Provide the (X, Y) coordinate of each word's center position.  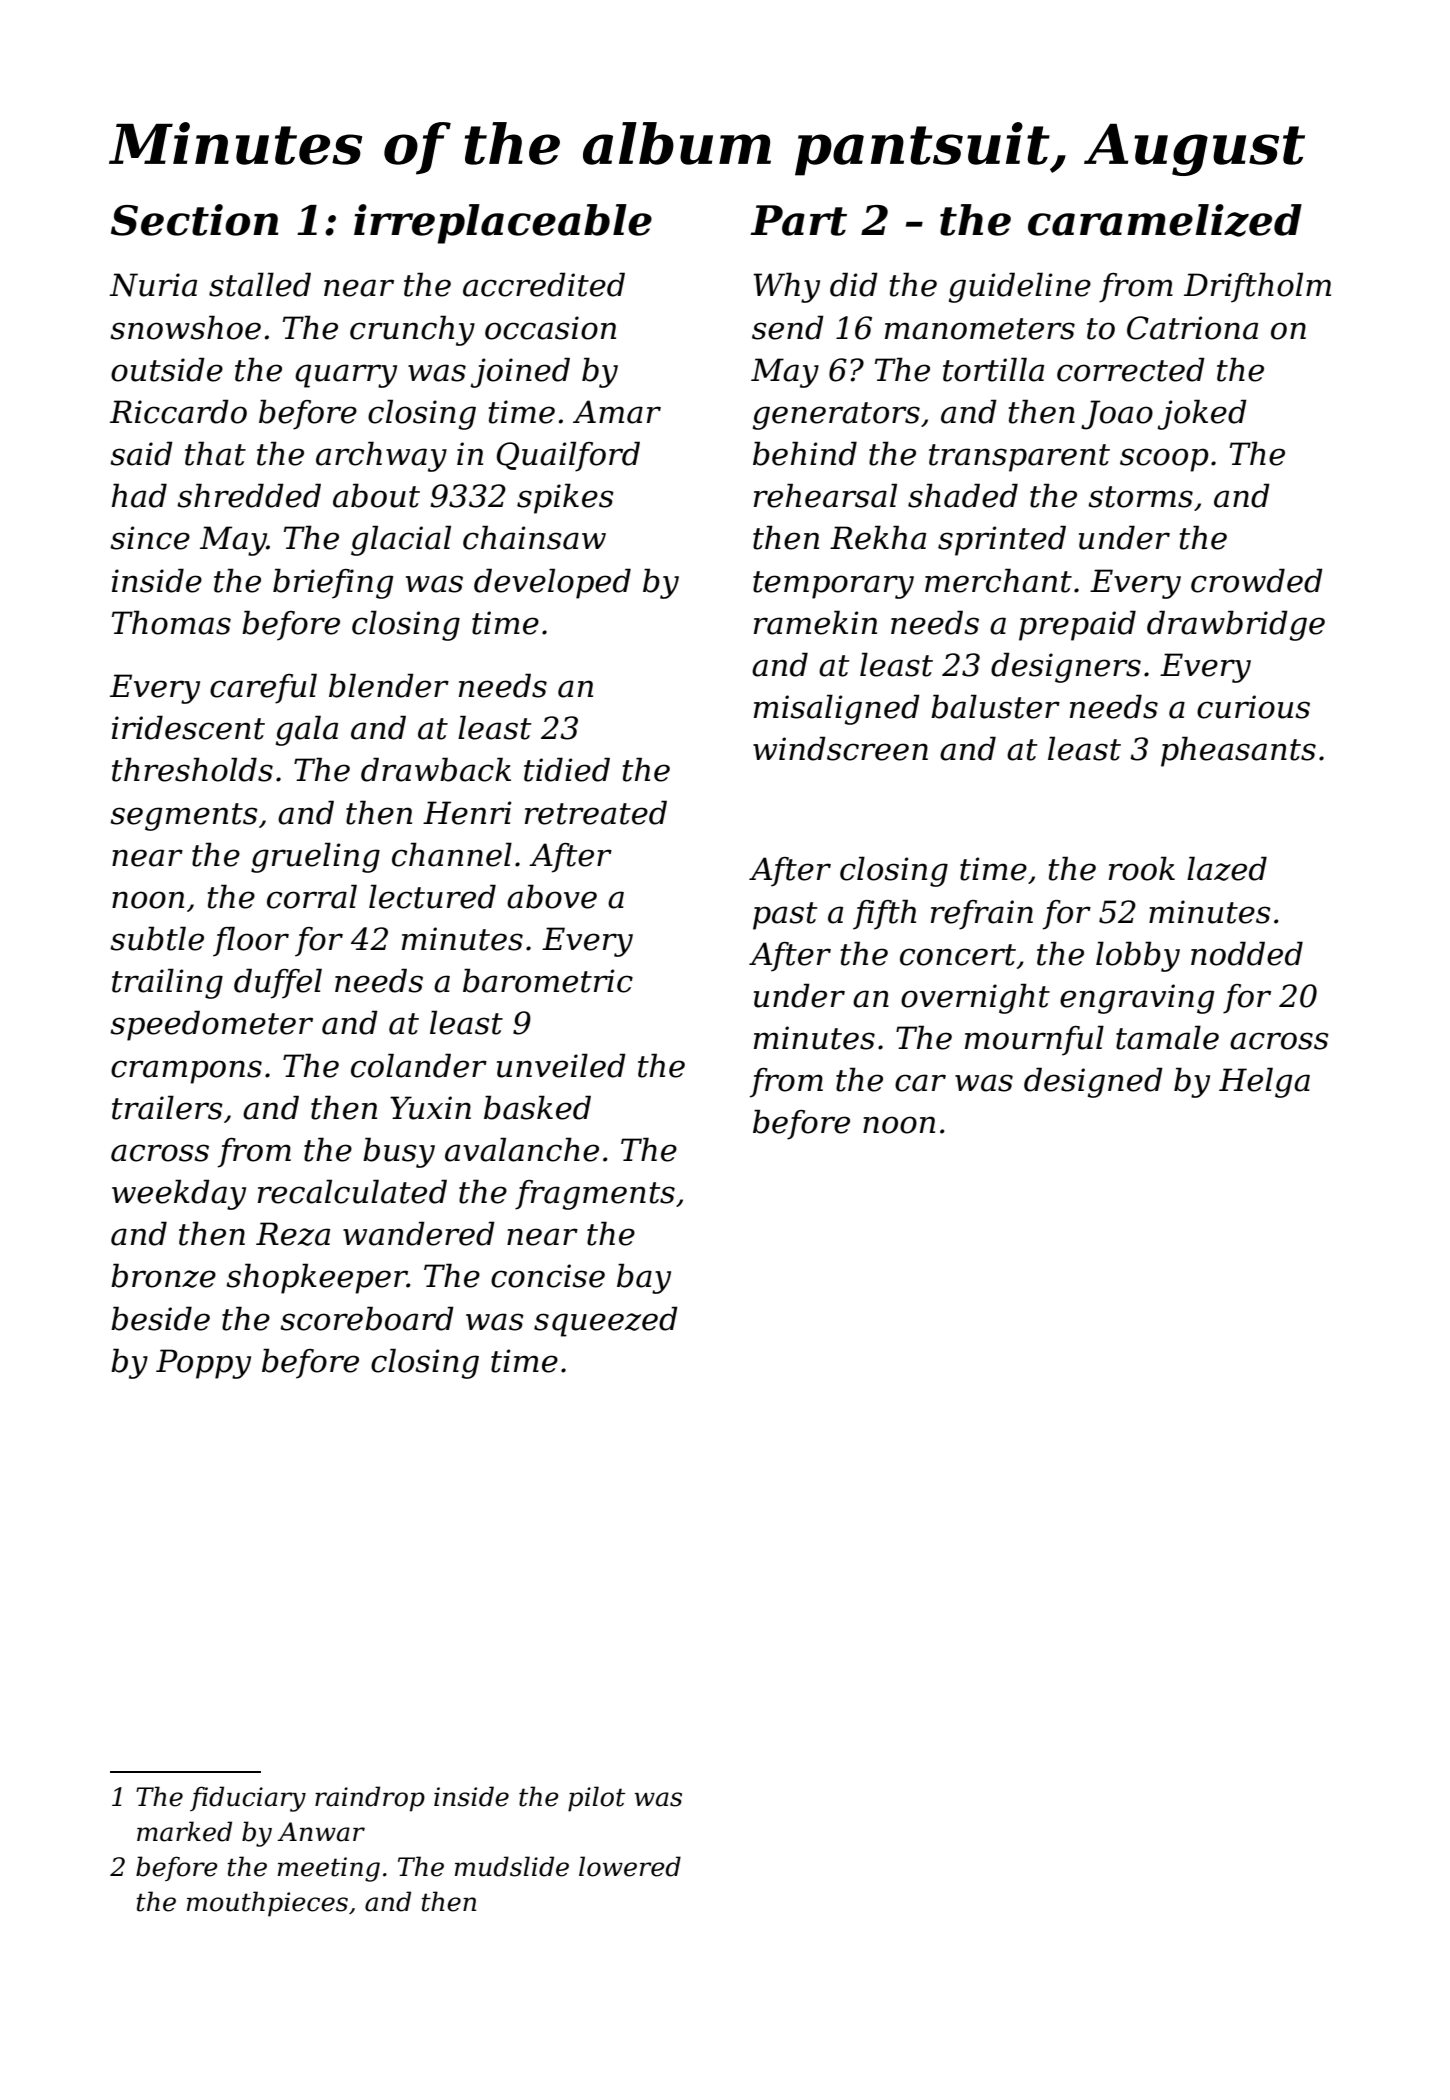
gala (307, 730)
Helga (1264, 1082)
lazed (1227, 868)
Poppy (203, 1364)
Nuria (153, 285)
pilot (596, 1799)
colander (419, 1065)
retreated (596, 812)
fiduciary (248, 1799)
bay (644, 1278)
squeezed (606, 1321)
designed (1093, 1082)
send (788, 327)
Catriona (1192, 328)
